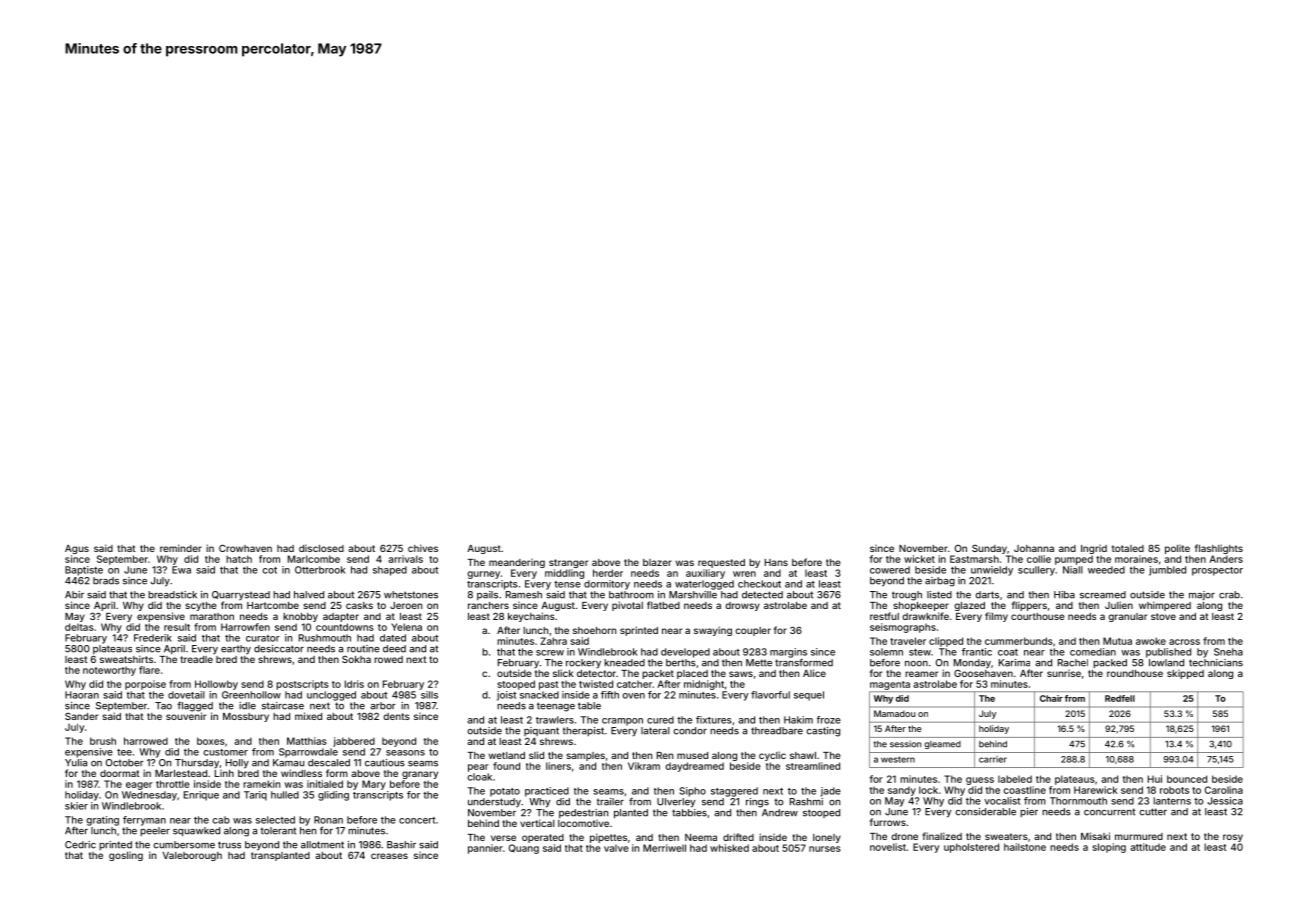  I want to click on bathroom, so click(631, 595).
